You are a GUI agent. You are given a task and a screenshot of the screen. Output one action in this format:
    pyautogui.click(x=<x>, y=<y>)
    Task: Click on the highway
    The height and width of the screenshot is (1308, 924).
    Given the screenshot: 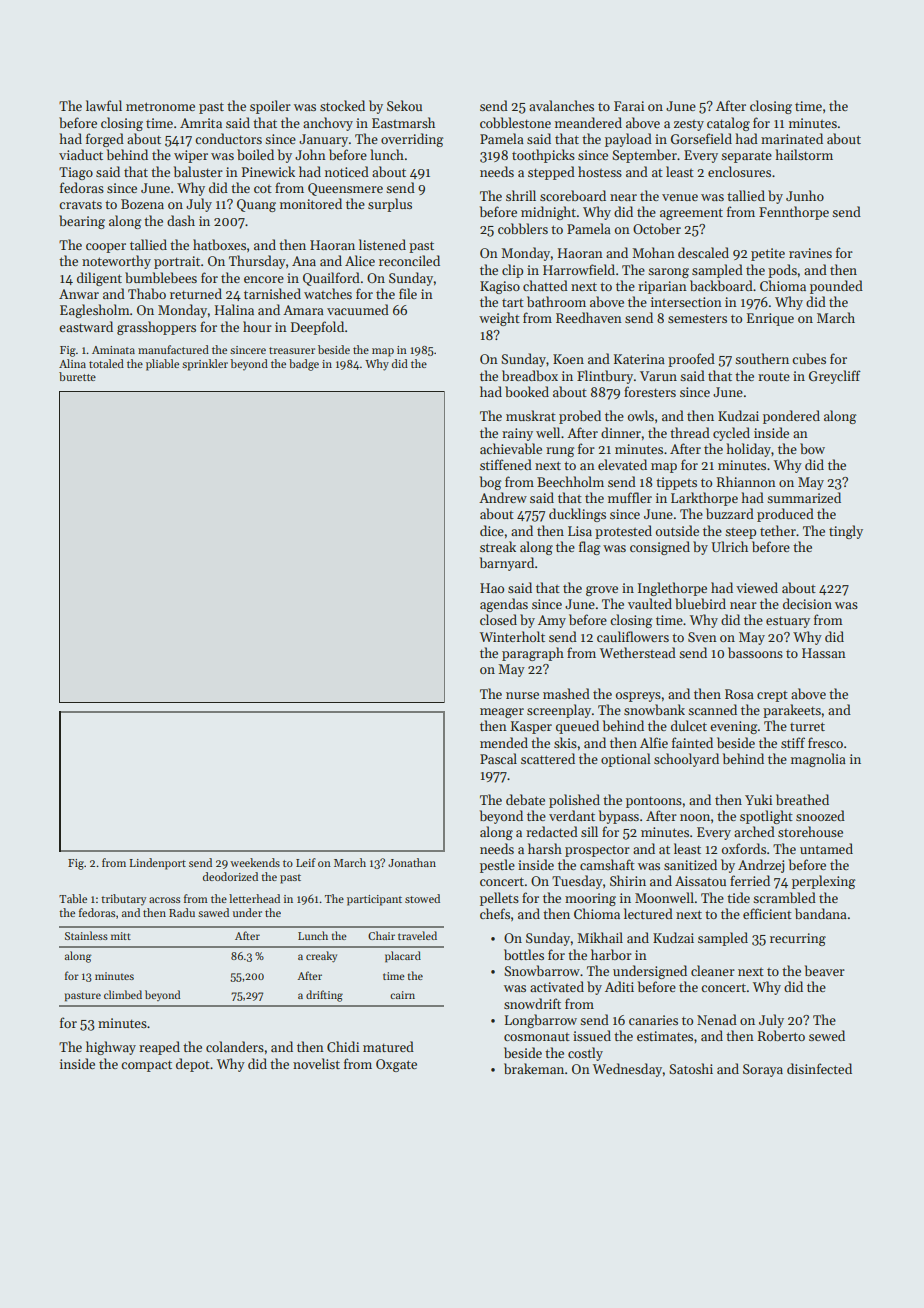 What is the action you would take?
    pyautogui.click(x=111, y=1048)
